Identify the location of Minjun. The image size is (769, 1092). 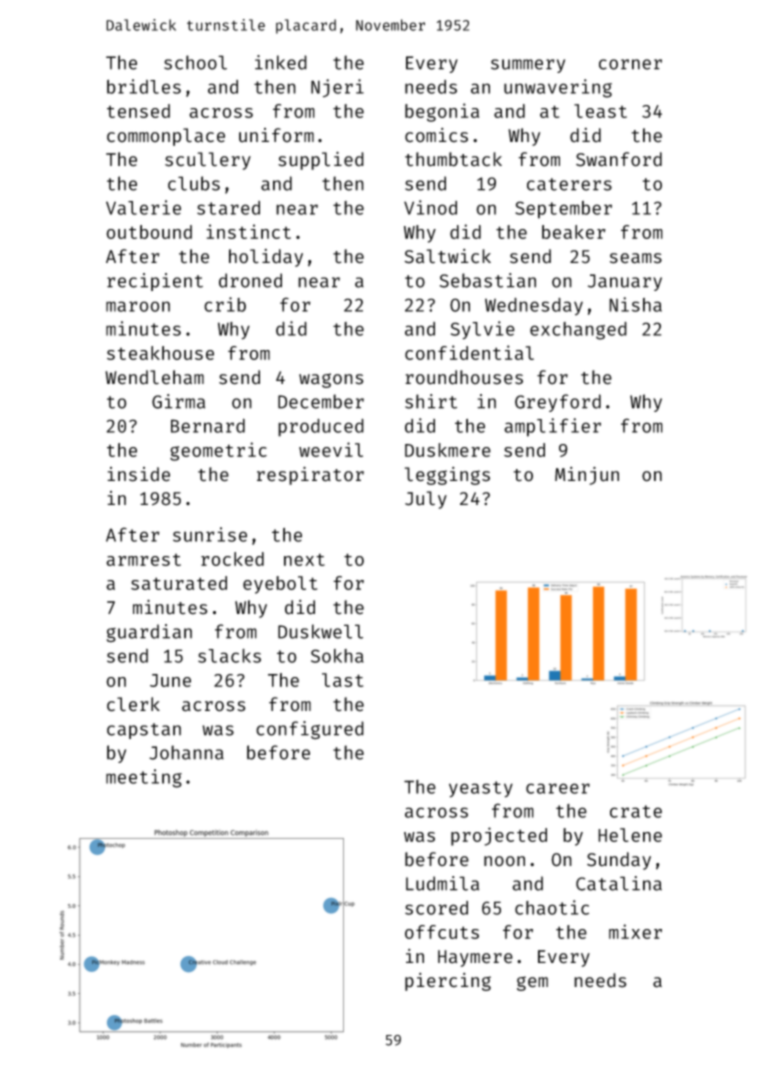
(587, 476).
